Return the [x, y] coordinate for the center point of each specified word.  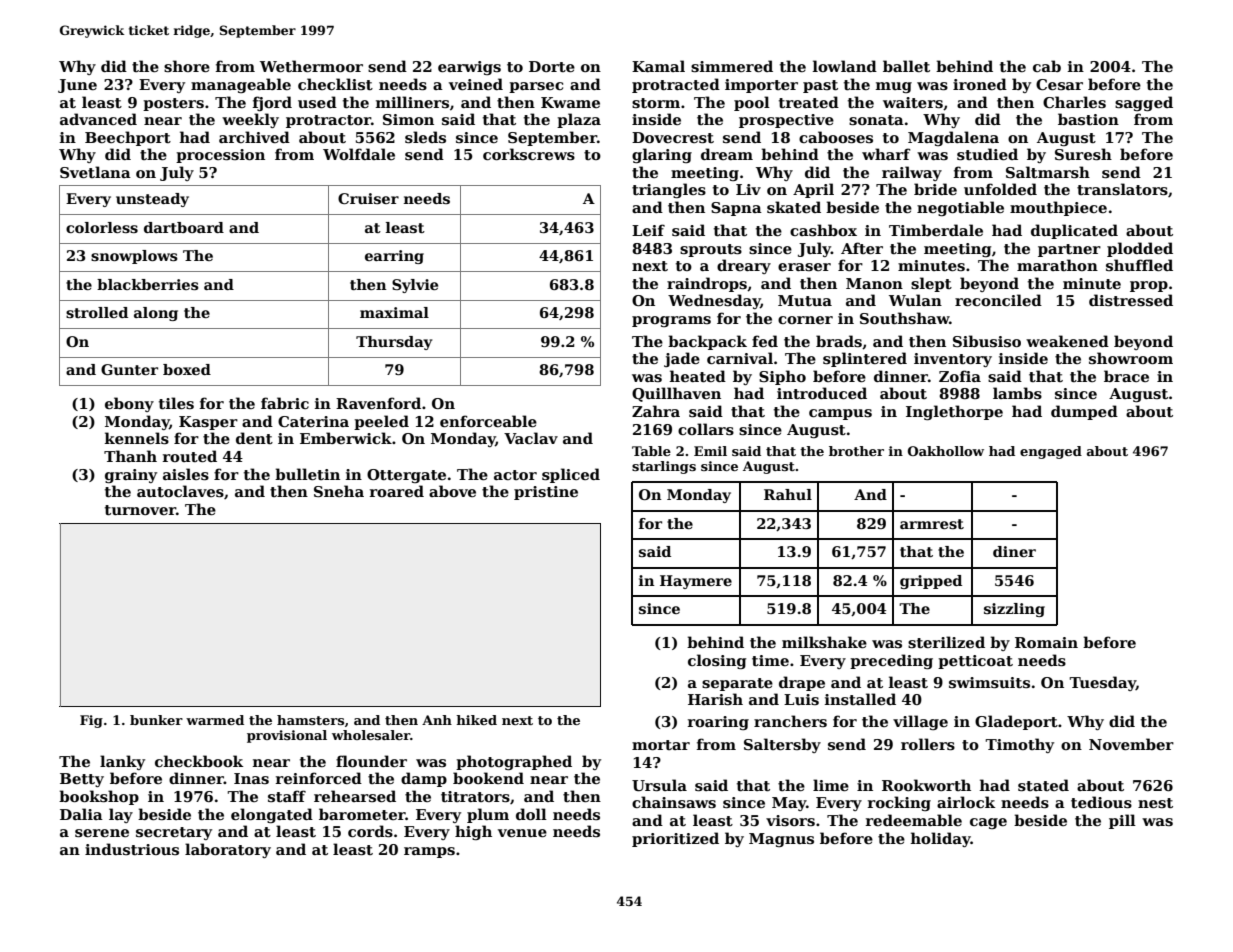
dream [727, 154]
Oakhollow [946, 451]
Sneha [339, 491]
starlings [664, 467]
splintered [865, 359]
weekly [250, 120]
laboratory [228, 850]
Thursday [394, 343]
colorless [102, 227]
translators [1122, 189]
